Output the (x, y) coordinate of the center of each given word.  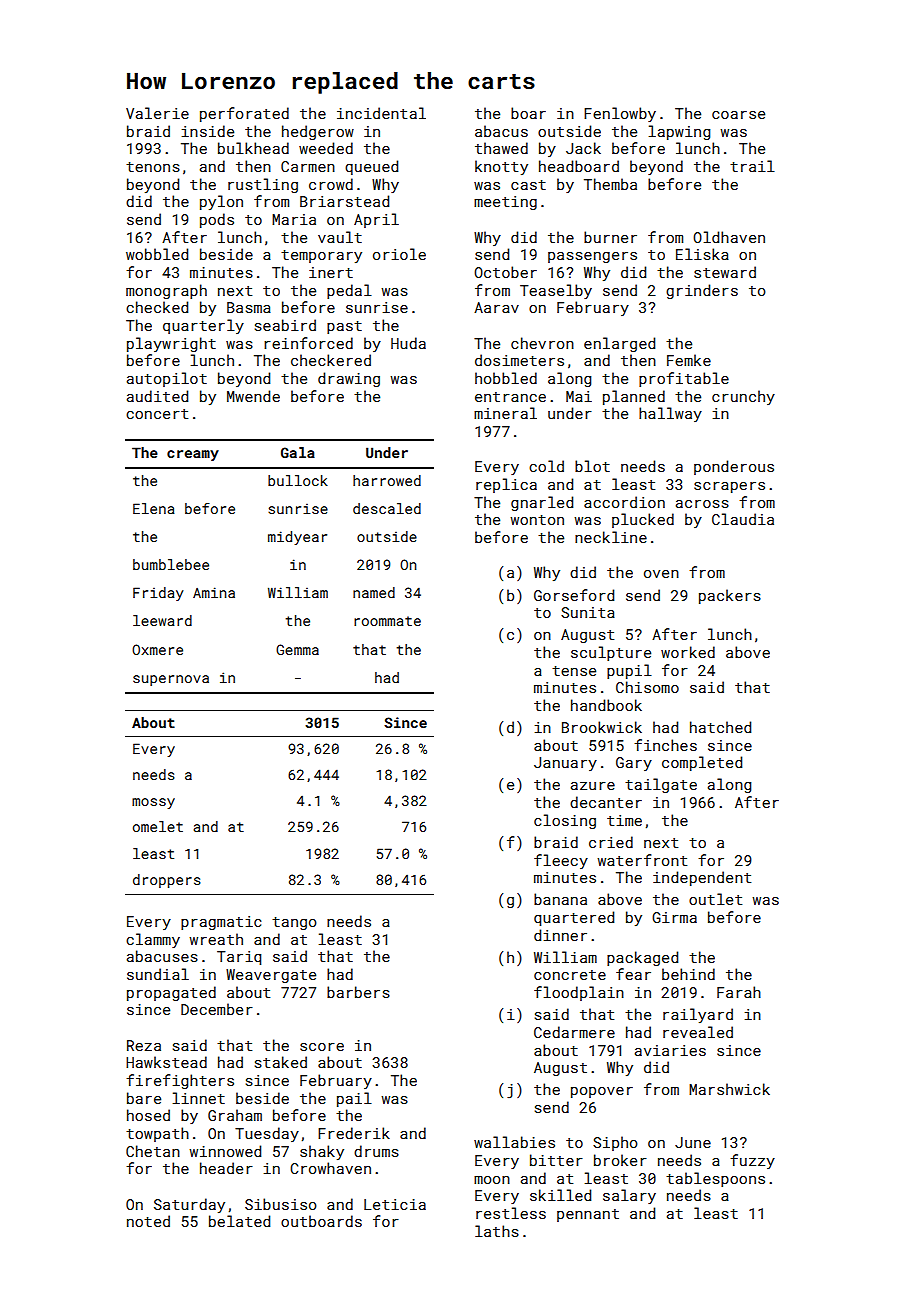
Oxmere (157, 649)
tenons (153, 167)
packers (730, 596)
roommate (387, 621)
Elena (154, 508)
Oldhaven (729, 237)
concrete (570, 975)
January (565, 764)
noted (148, 1221)
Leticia (395, 1204)
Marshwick (729, 1089)
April (376, 220)
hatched (720, 727)
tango (294, 923)
